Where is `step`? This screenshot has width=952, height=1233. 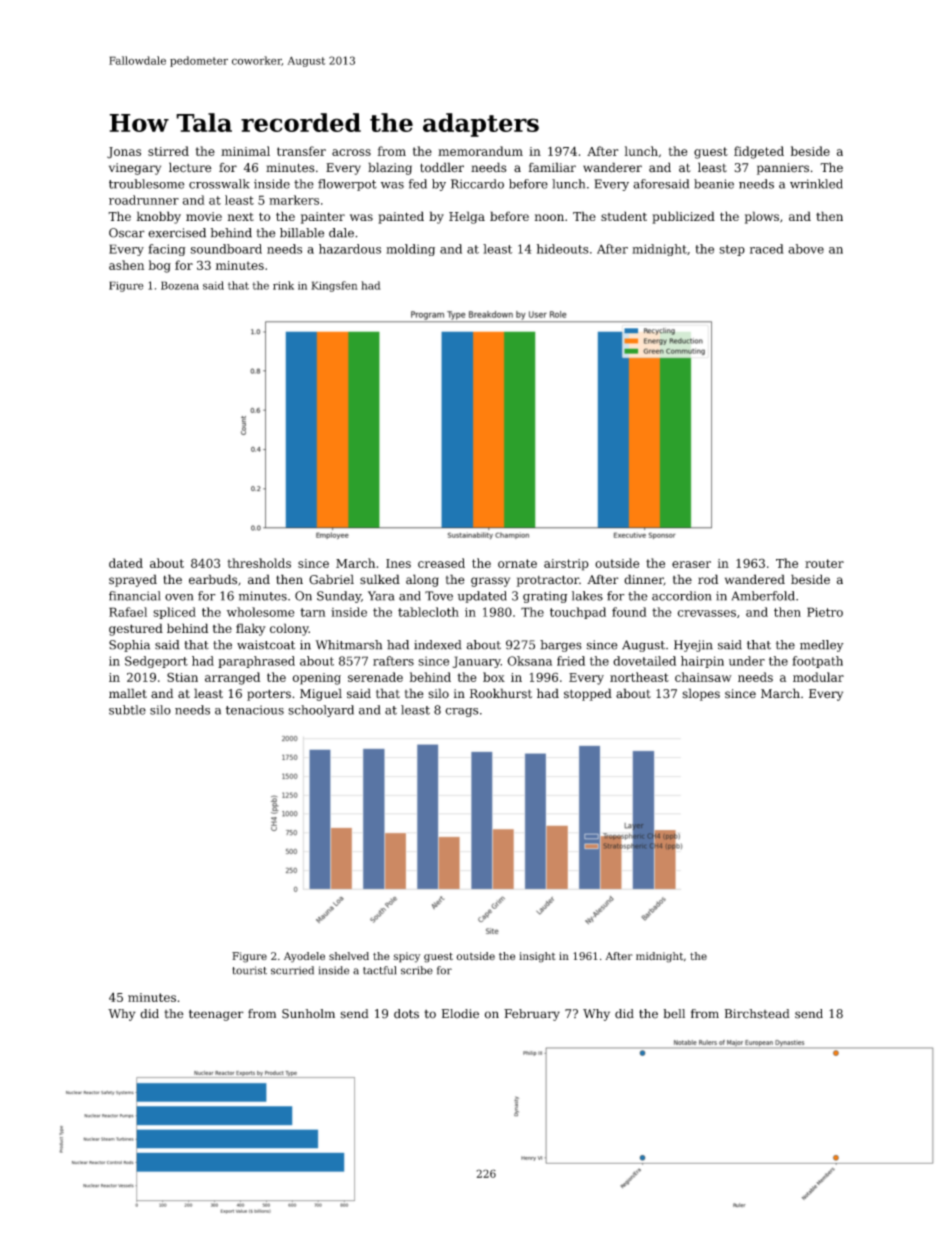
step is located at coordinates (732, 250).
